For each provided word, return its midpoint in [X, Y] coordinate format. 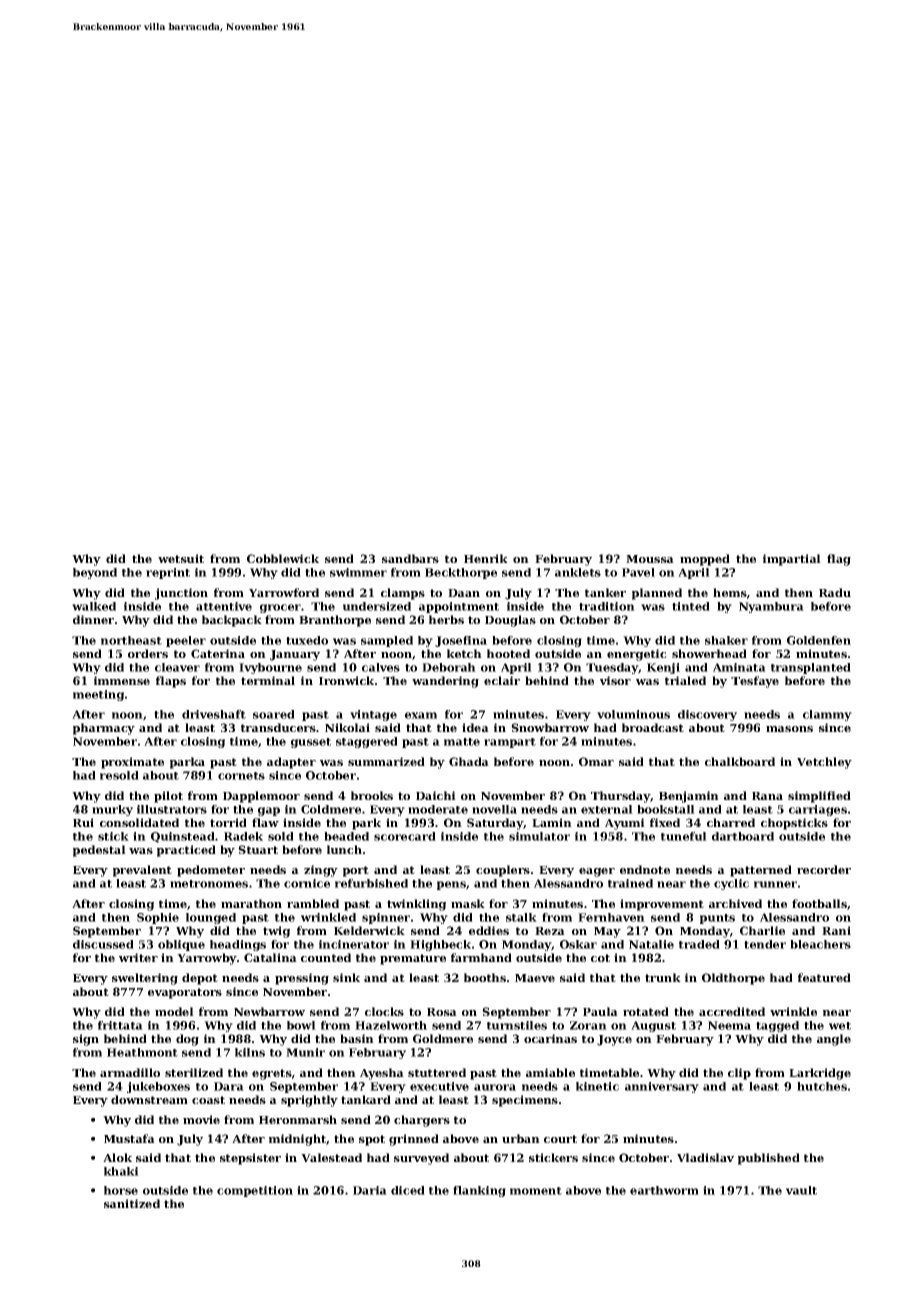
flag [839, 560]
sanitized [132, 1203]
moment [536, 1191]
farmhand [481, 957]
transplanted [811, 668]
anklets [578, 572]
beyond [95, 573]
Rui [83, 822]
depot [200, 979]
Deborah [449, 667]
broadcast [653, 727]
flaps [171, 682]
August [653, 1026]
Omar [596, 761]
